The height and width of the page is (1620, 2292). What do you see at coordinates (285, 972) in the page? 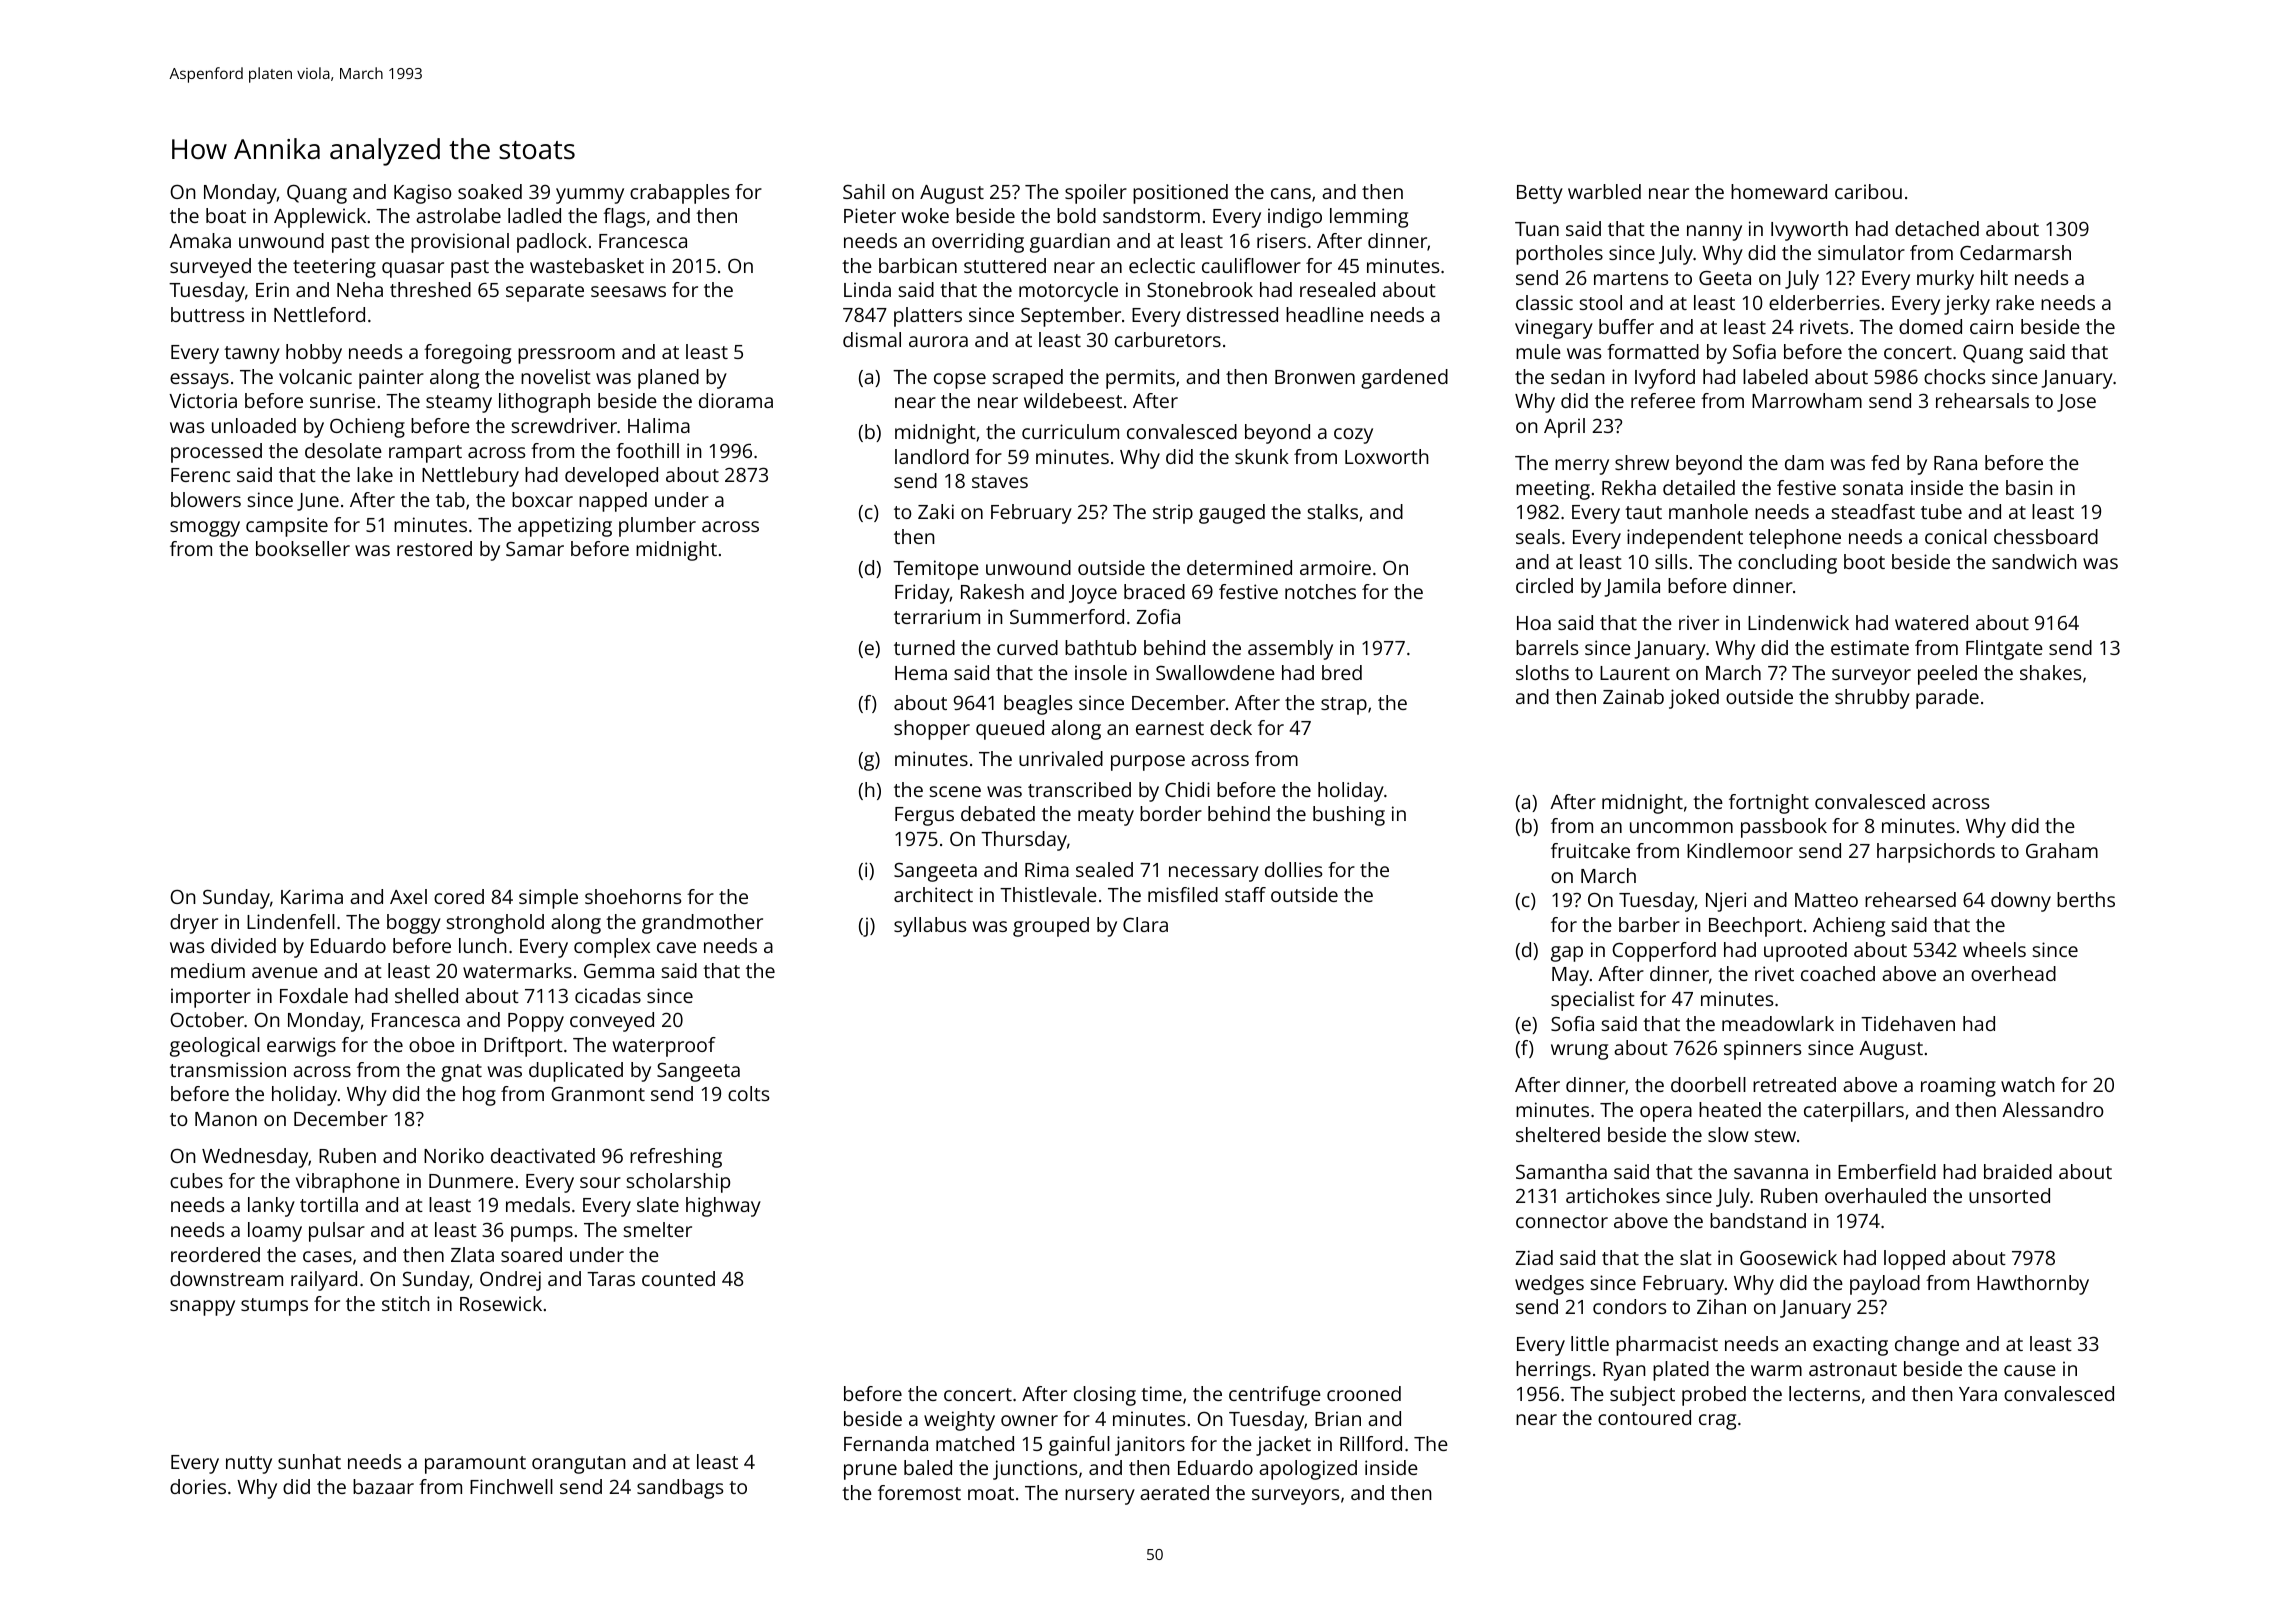
I see `avenue` at bounding box center [285, 972].
